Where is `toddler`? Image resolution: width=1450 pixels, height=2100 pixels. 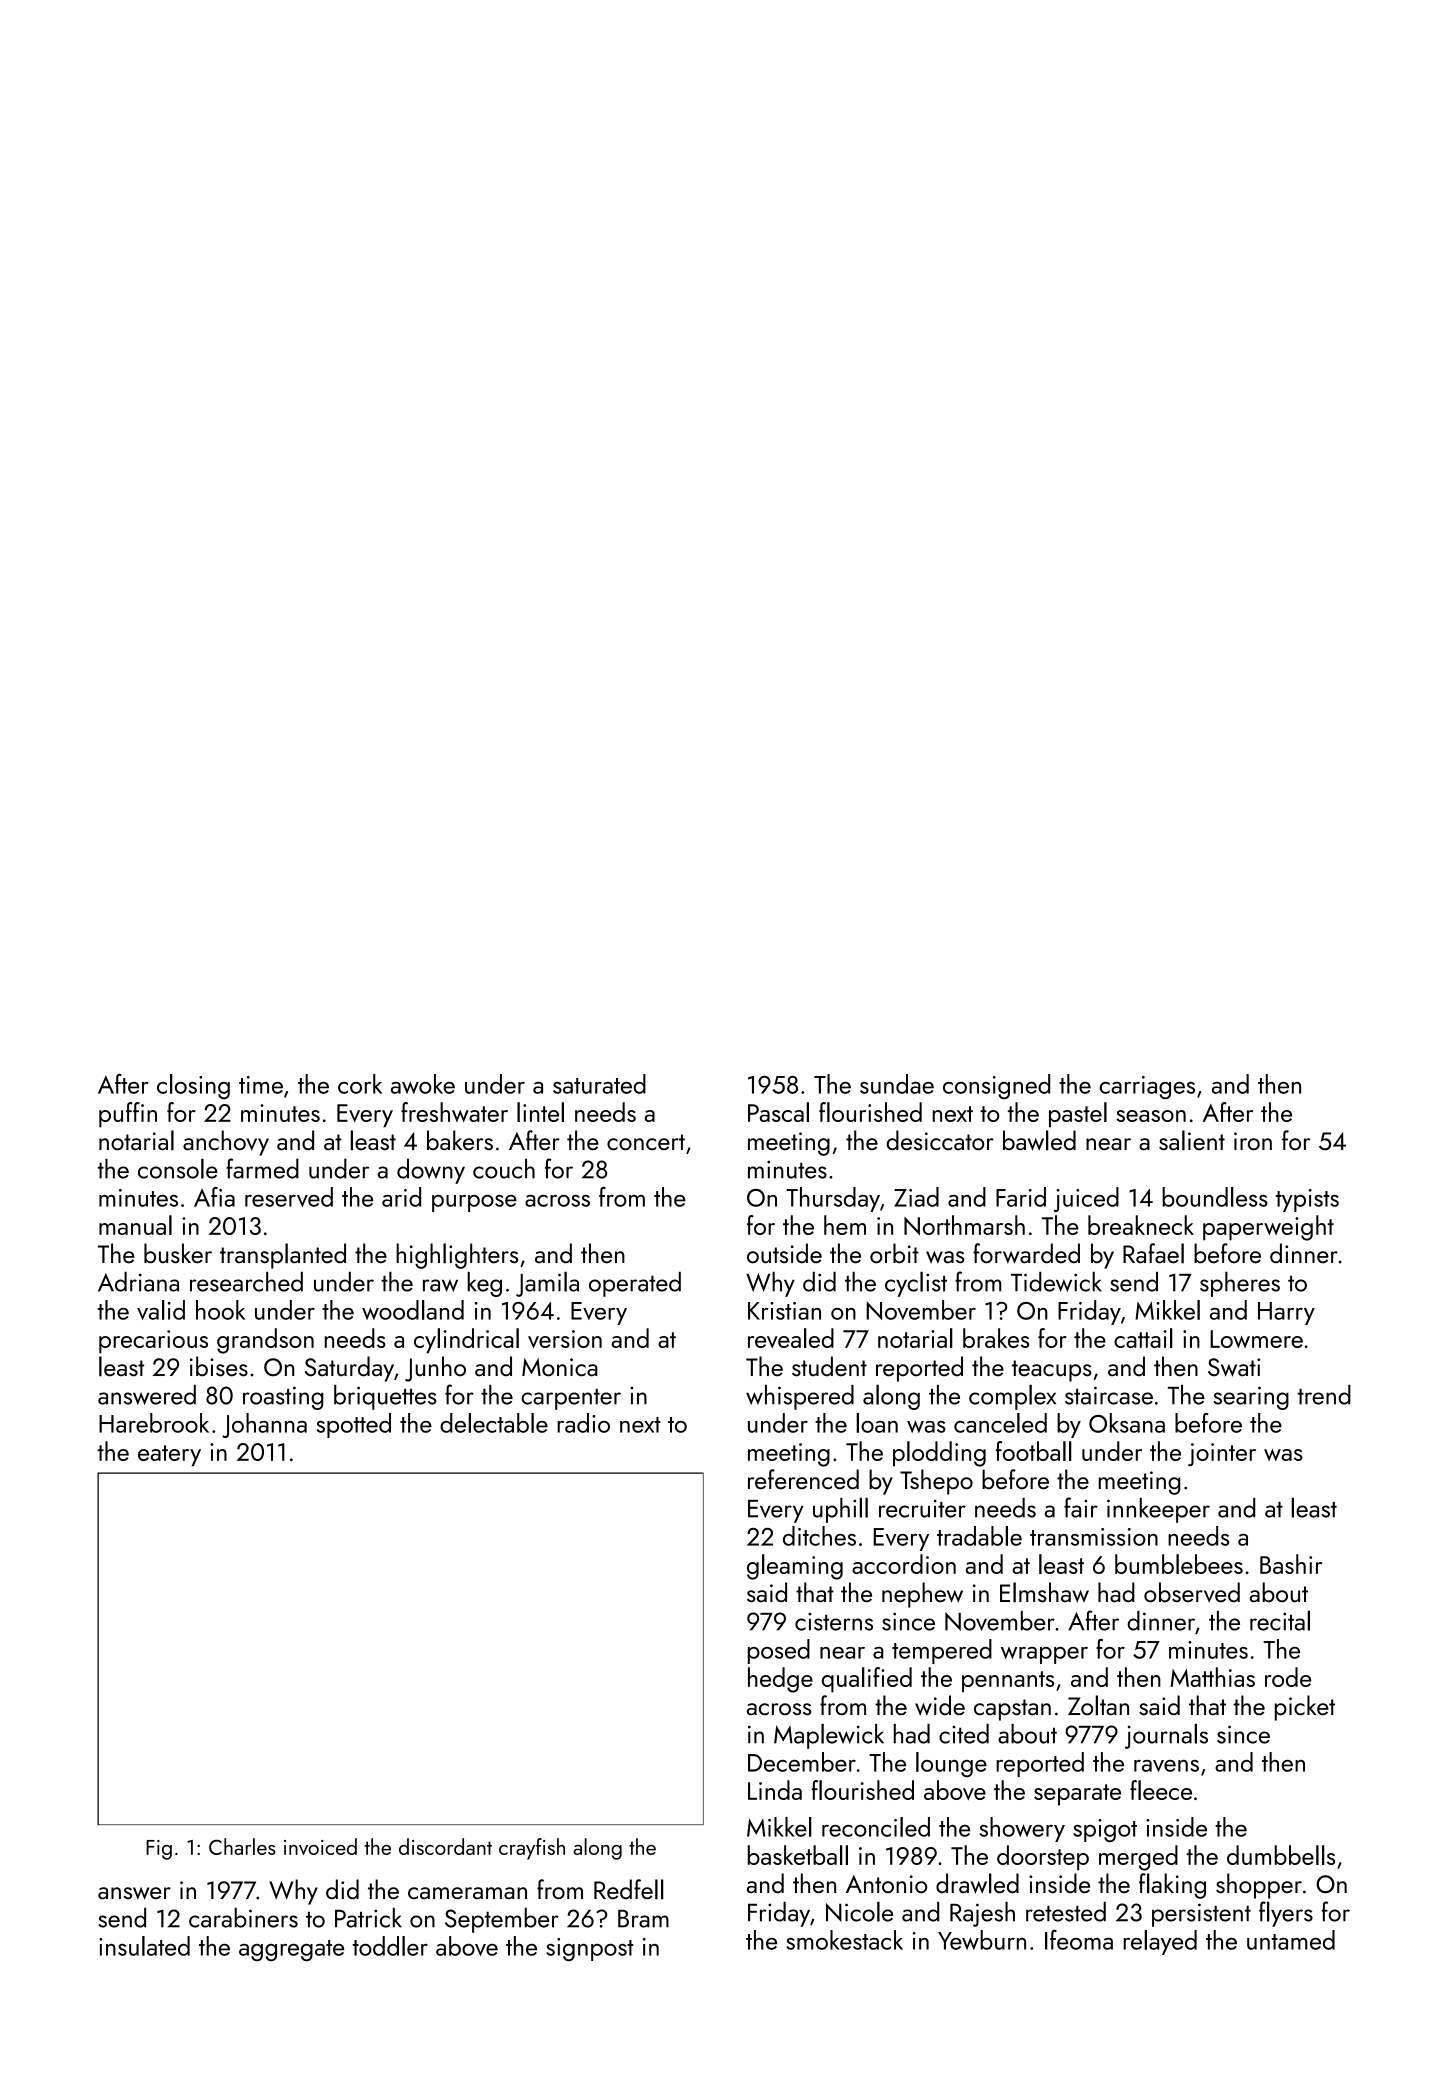 toddler is located at coordinates (390, 1946).
